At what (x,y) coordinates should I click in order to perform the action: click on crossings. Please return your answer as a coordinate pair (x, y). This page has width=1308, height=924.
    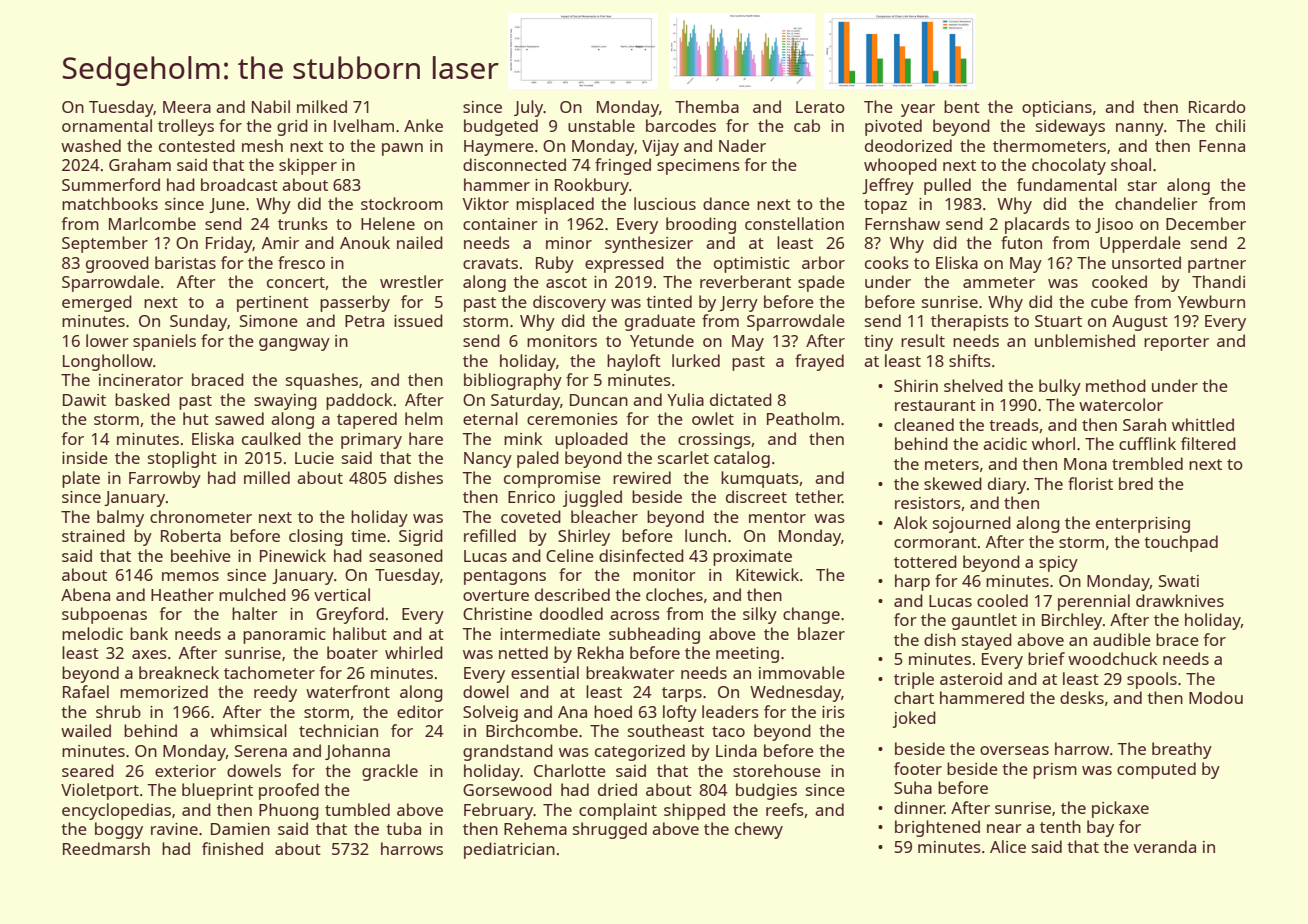
    Looking at the image, I should click on (714, 441).
